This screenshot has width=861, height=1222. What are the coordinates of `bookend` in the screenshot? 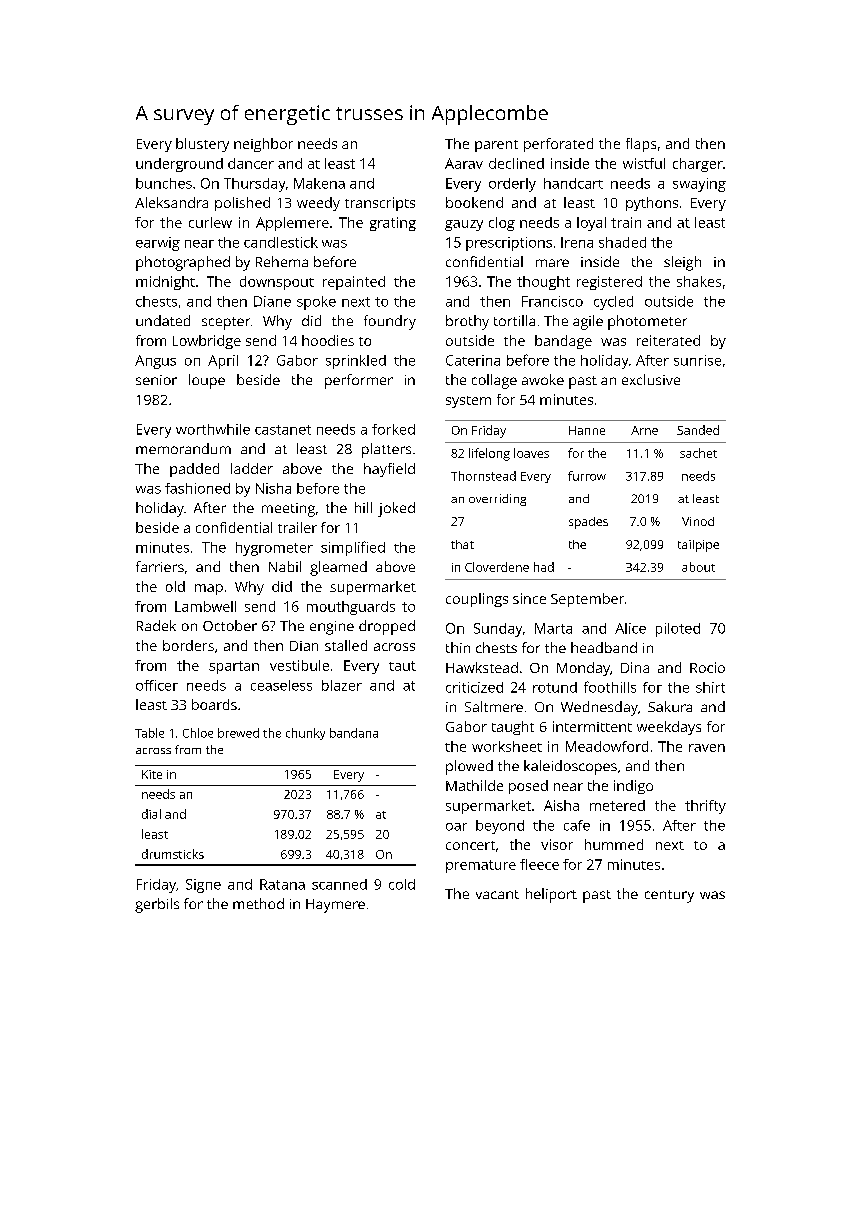 It's located at (474, 202).
